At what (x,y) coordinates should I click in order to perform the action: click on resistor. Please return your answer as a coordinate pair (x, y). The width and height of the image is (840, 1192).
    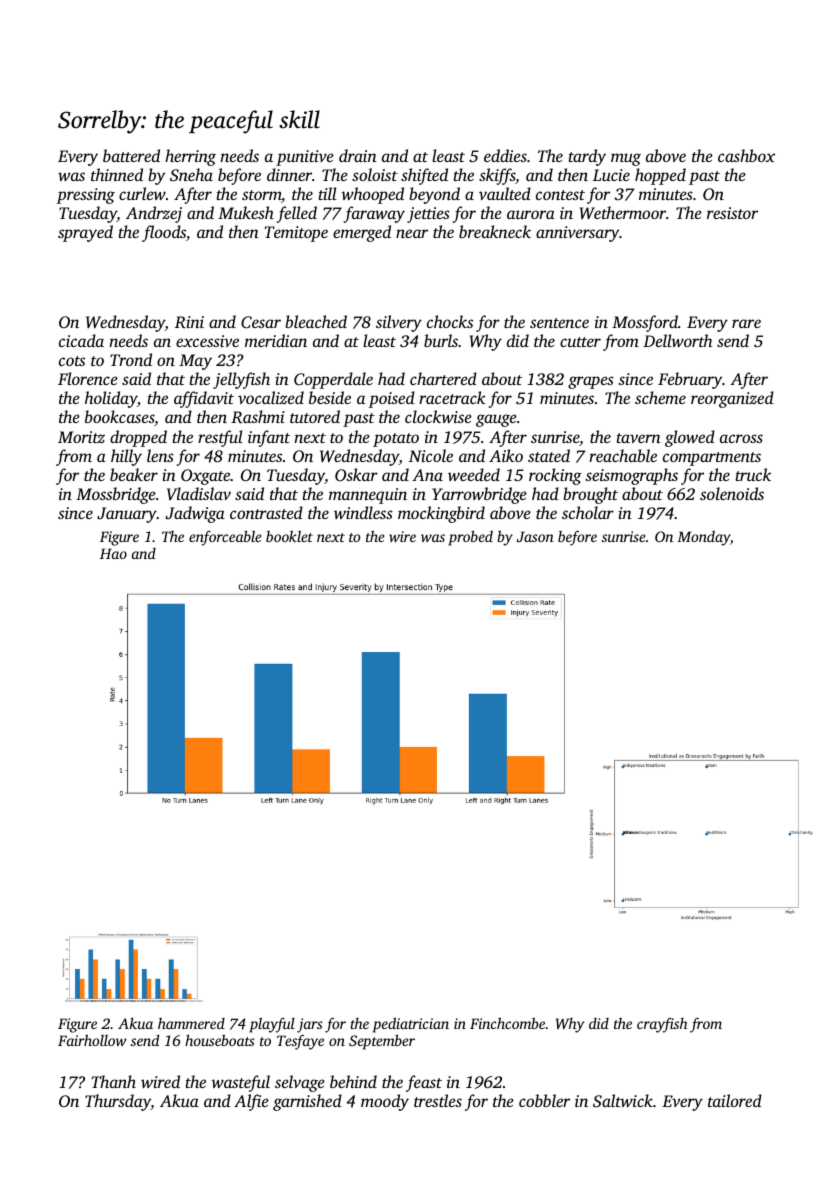
    Looking at the image, I should click on (732, 213).
